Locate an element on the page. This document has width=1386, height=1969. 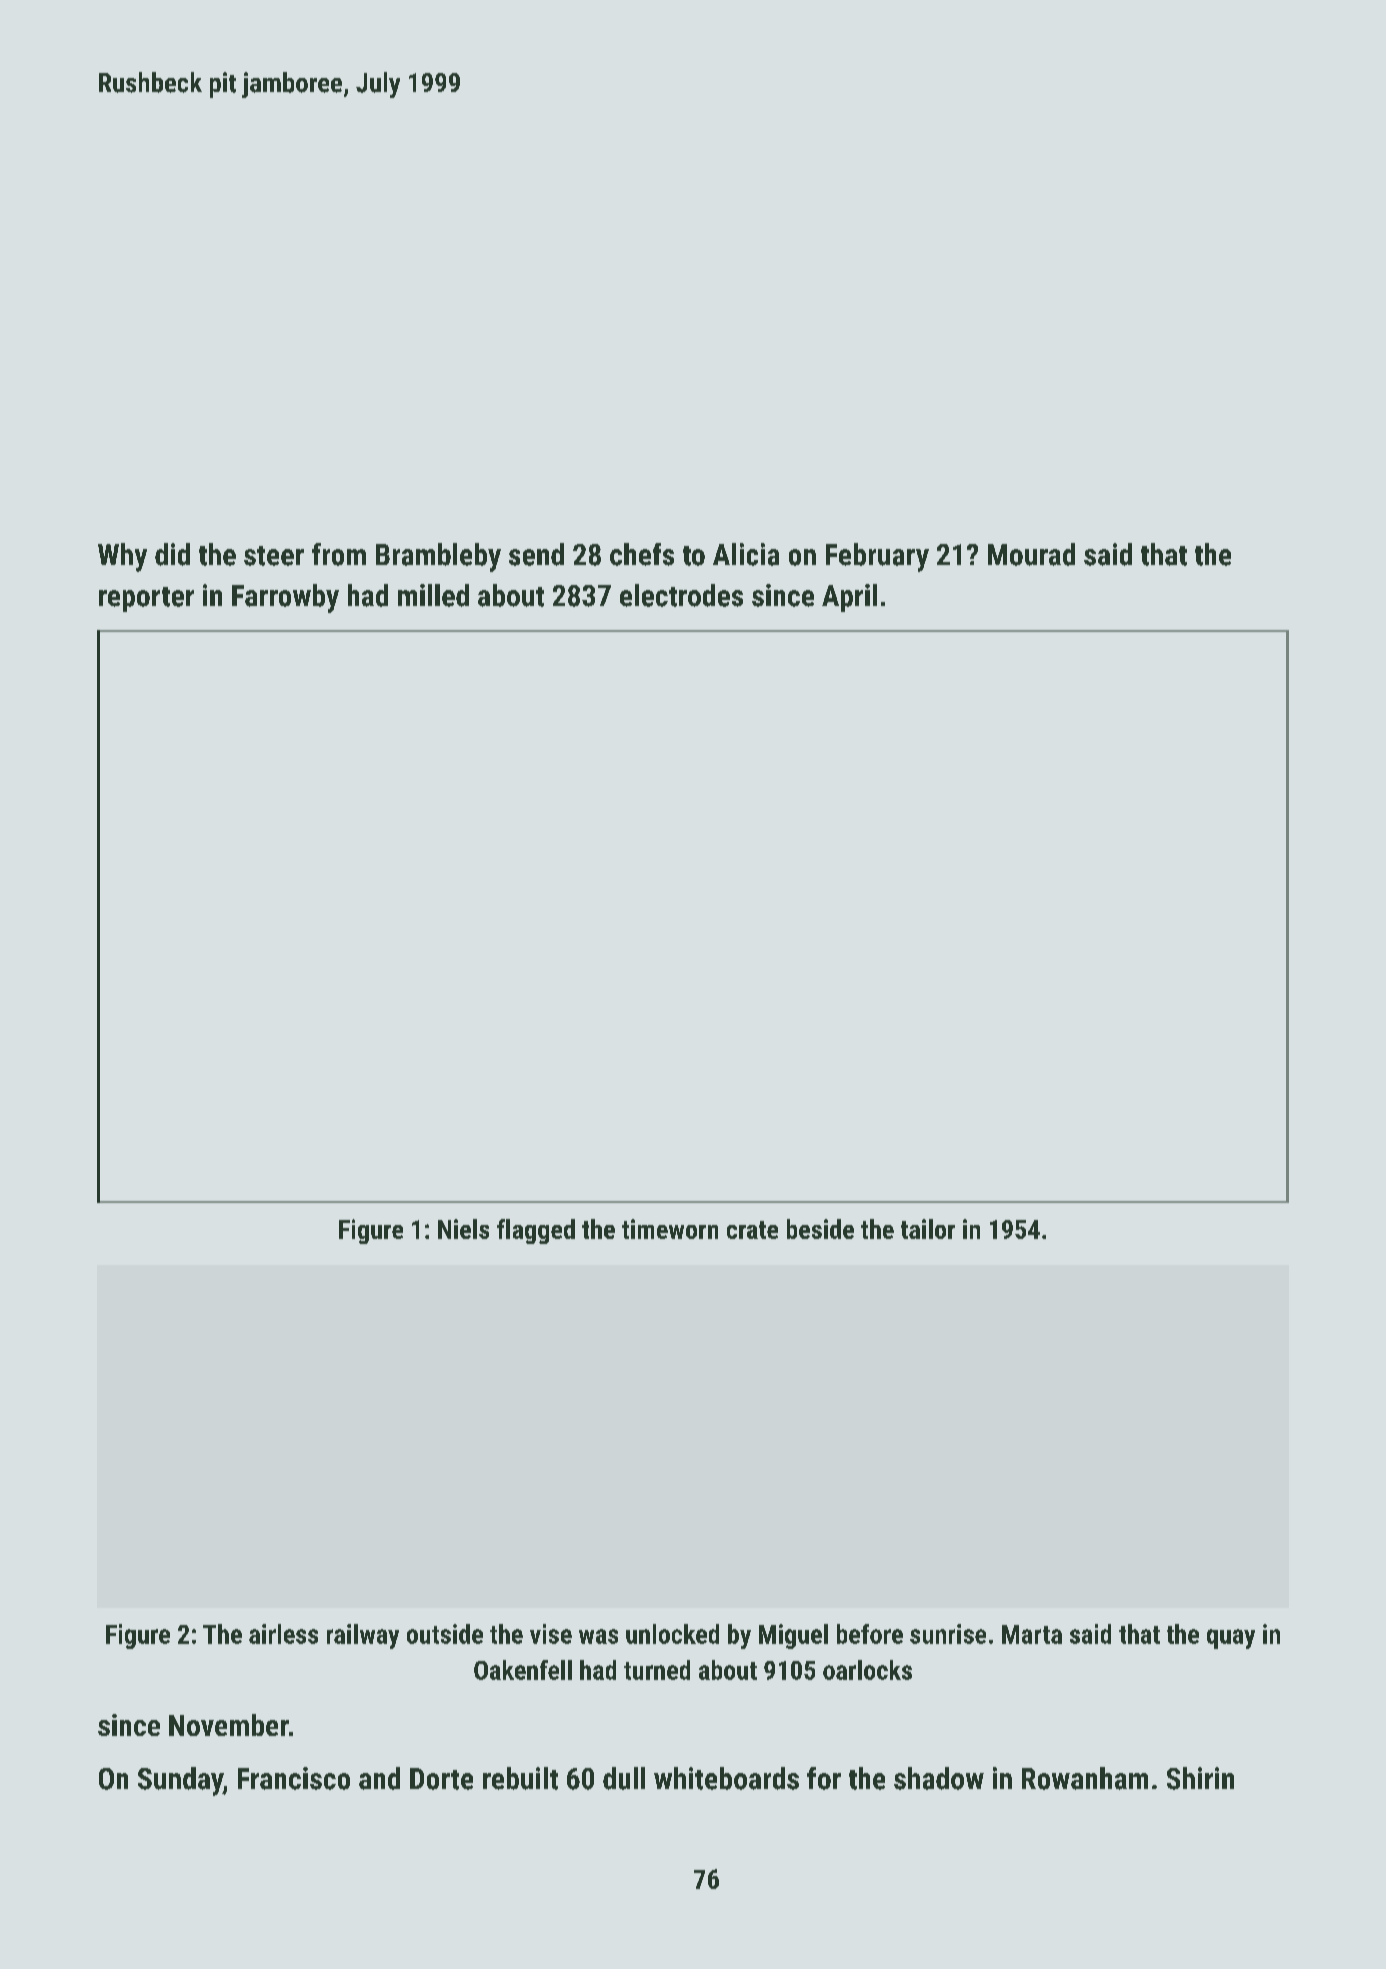
flagged is located at coordinates (536, 1231).
